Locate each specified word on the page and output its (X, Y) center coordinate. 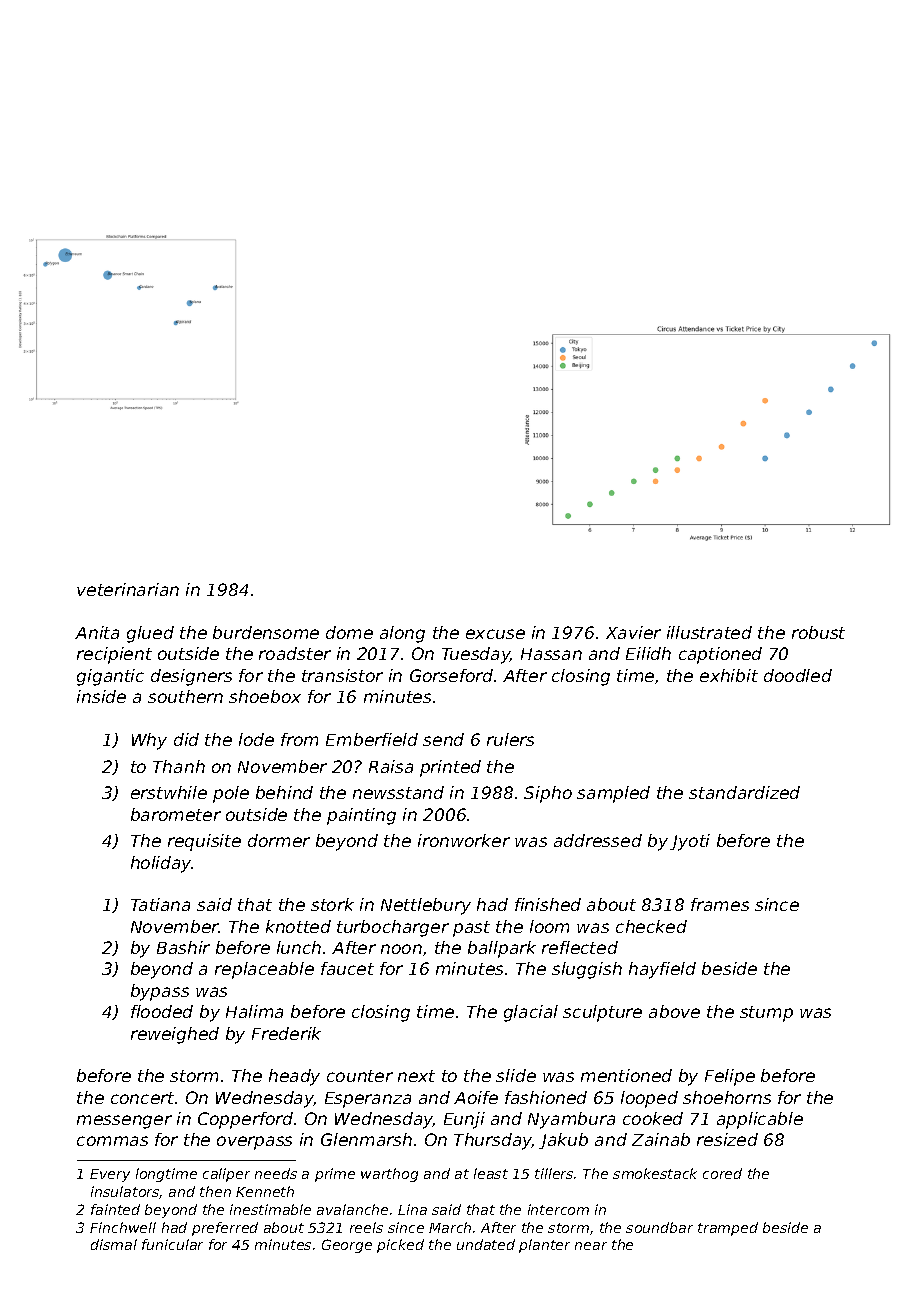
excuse (495, 634)
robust (818, 632)
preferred (225, 1229)
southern (185, 696)
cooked (653, 1118)
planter (544, 1246)
